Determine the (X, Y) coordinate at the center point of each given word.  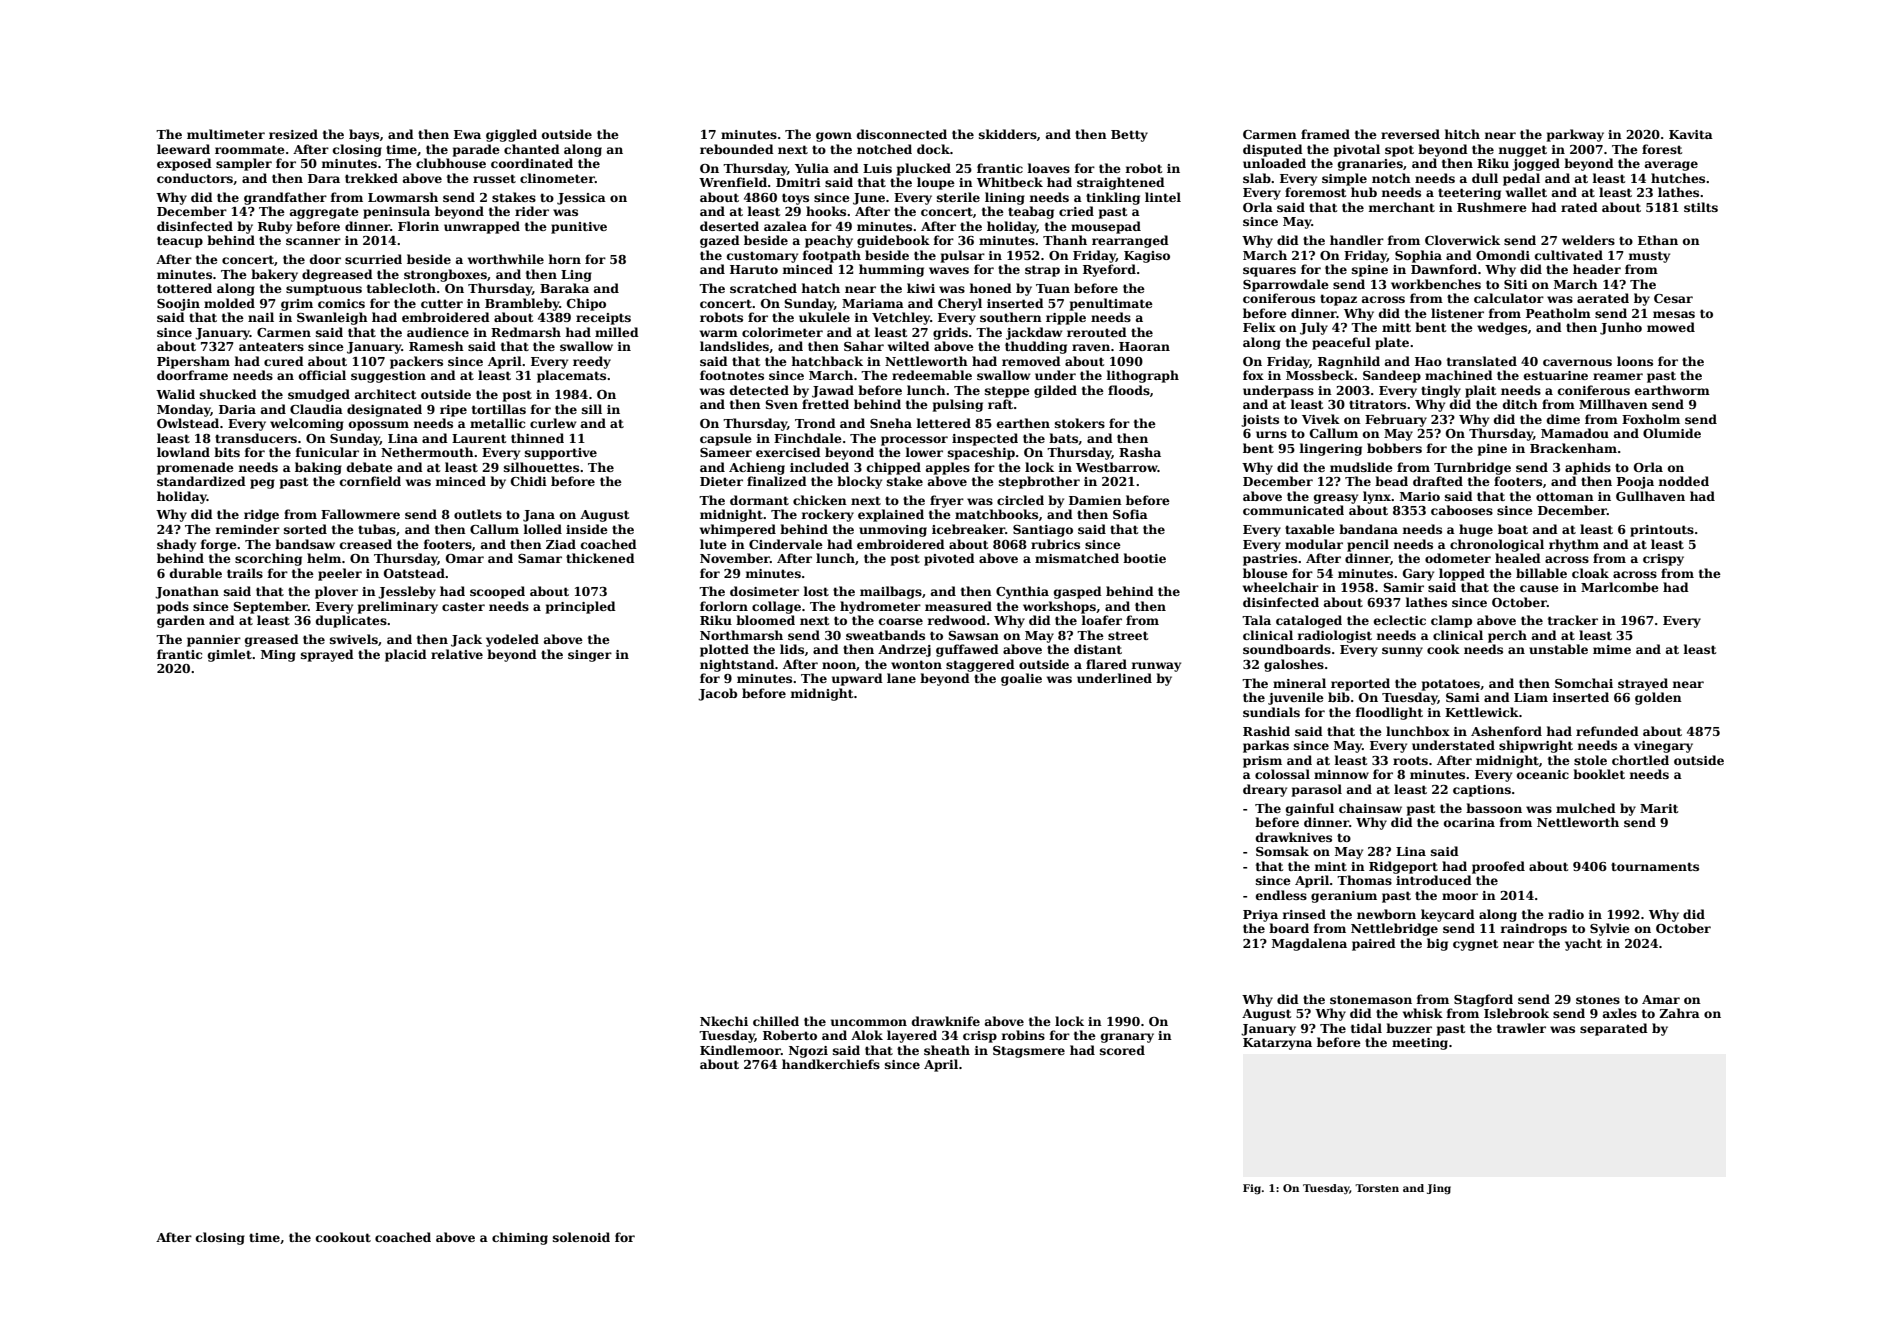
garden (181, 621)
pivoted (949, 559)
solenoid (581, 1237)
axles (1620, 1013)
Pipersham (193, 362)
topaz (1338, 300)
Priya (1260, 916)
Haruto (754, 269)
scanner (313, 241)
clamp (1451, 621)
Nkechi (724, 1021)
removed (1031, 361)
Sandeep (1392, 376)
